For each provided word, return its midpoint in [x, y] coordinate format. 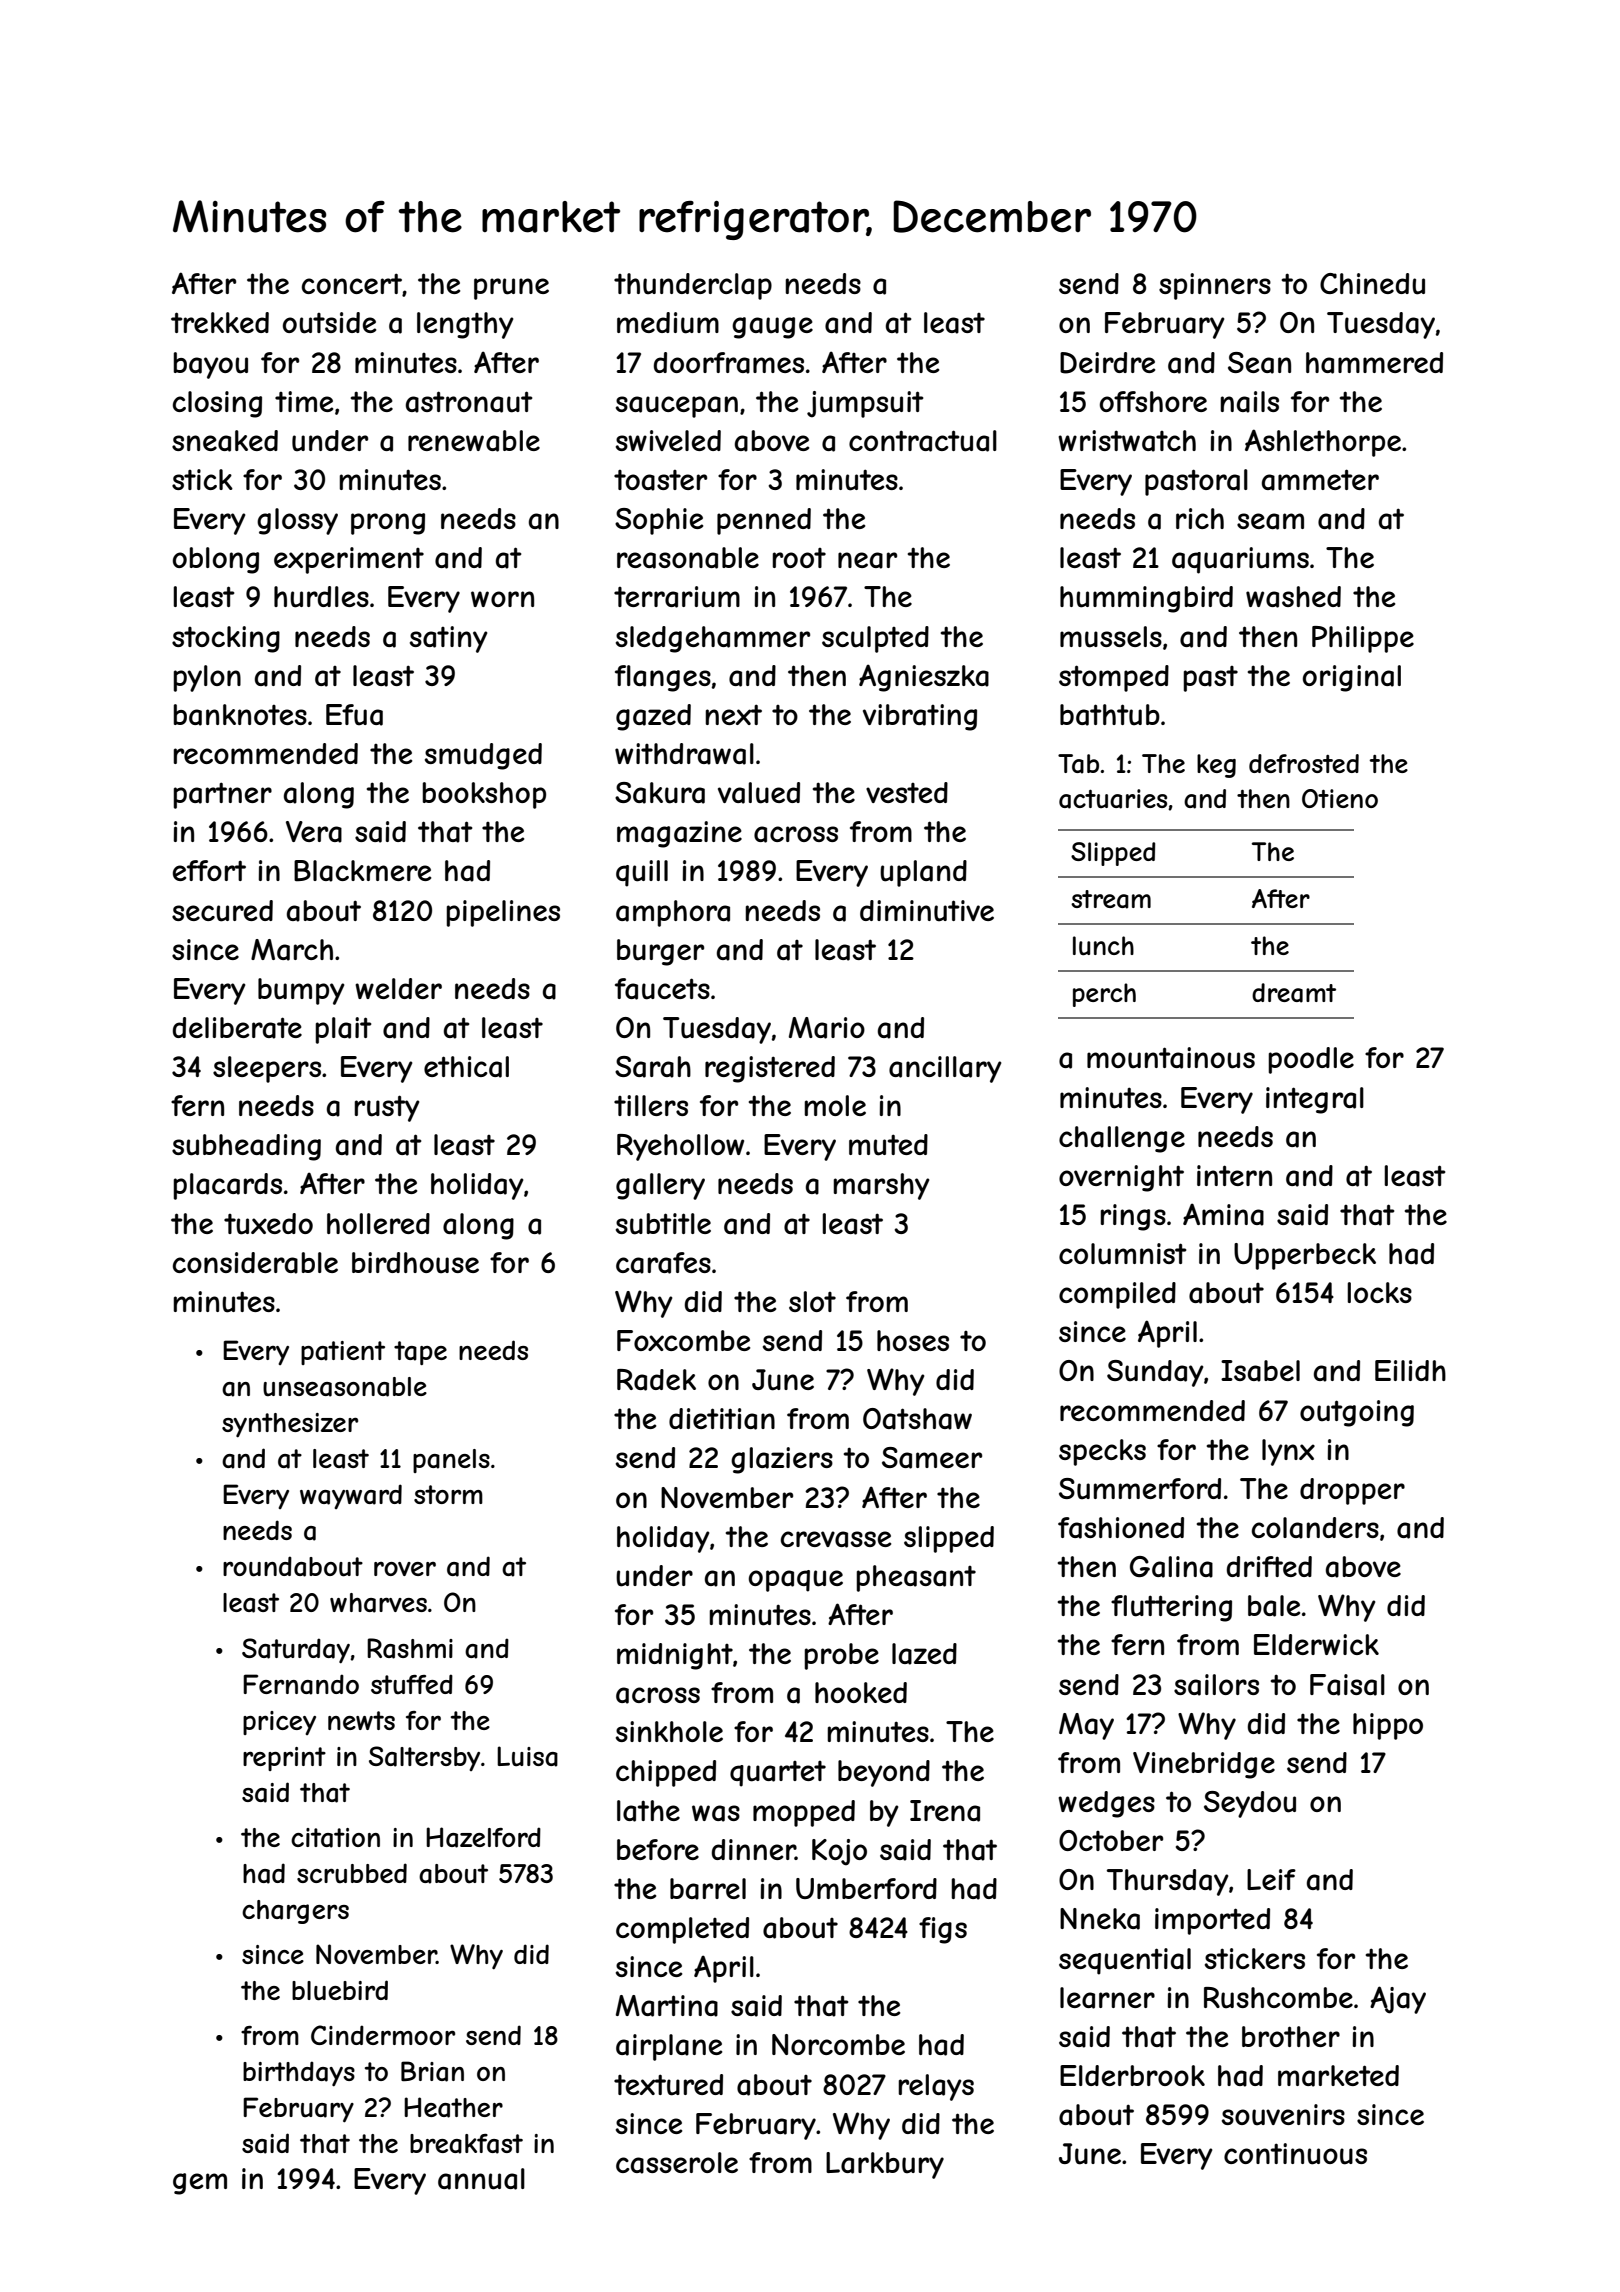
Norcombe [838, 2044]
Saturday [296, 1651]
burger [660, 952]
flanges [663, 678]
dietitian [722, 1419]
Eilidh [1410, 1370]
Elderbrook [1132, 2075]
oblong [216, 560]
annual [481, 2179]
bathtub [1110, 715]
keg [1216, 766]
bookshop [484, 795]
